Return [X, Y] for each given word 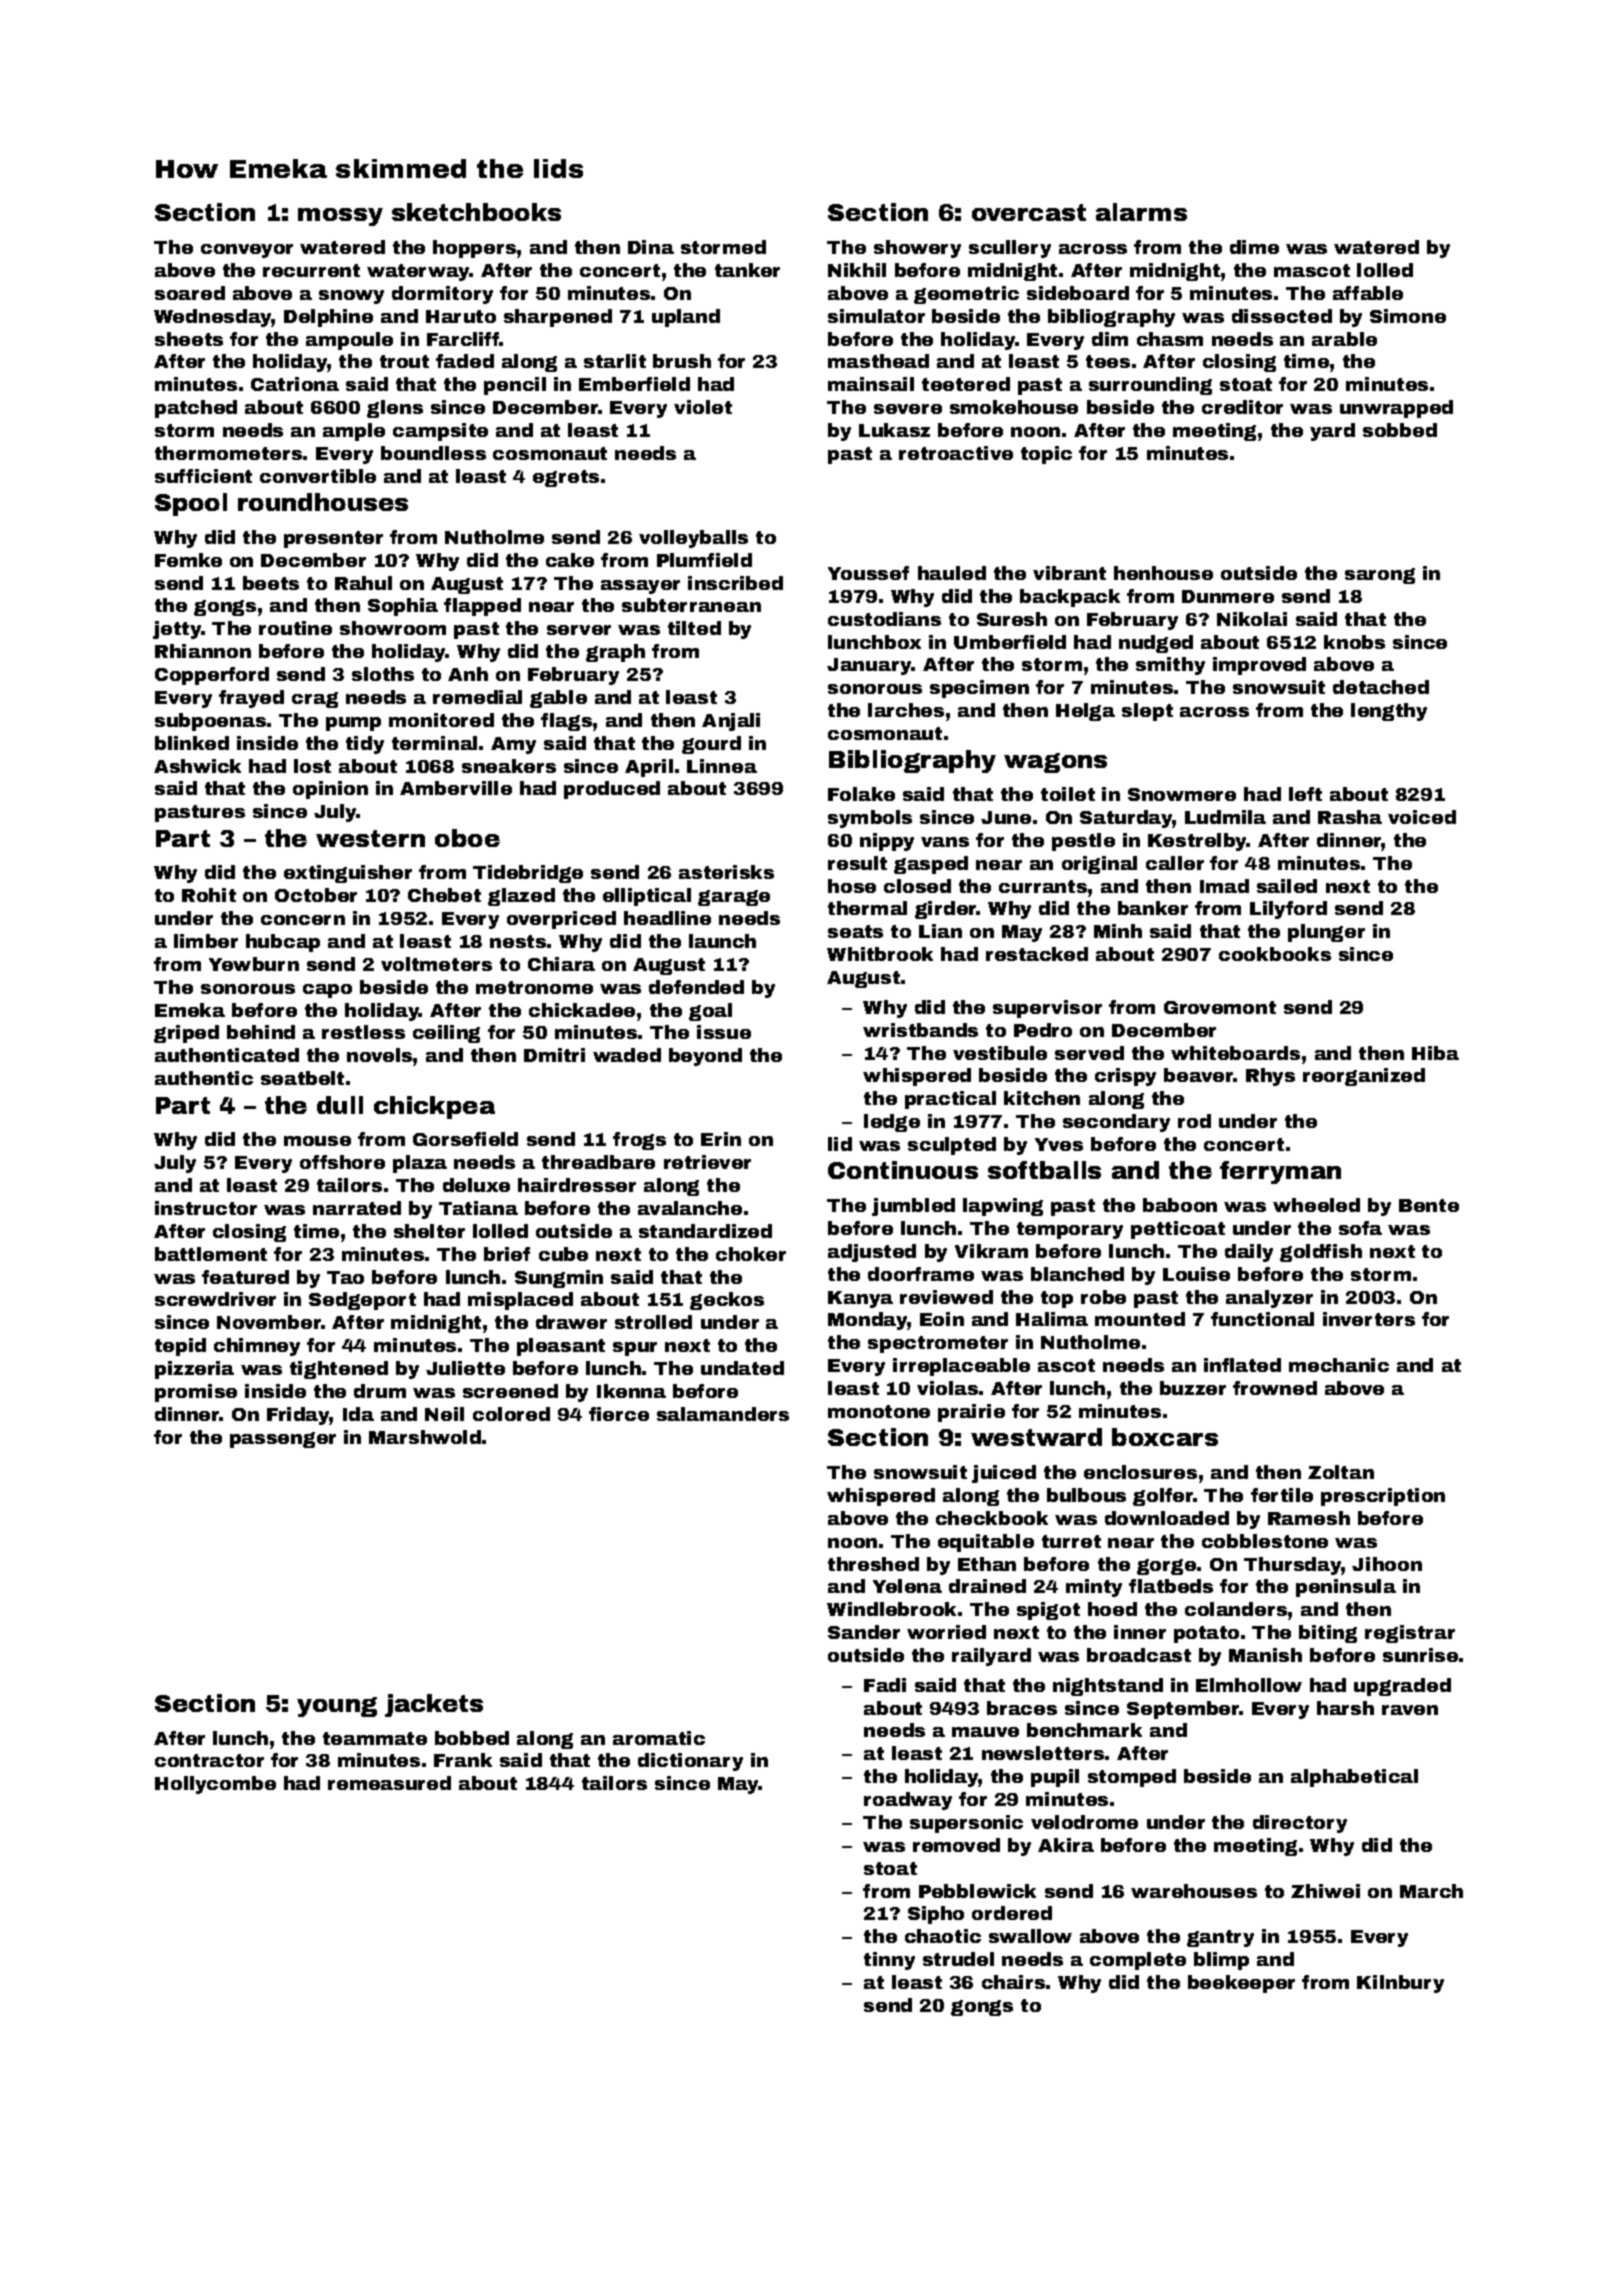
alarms [1141, 212]
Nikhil [857, 270]
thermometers [228, 453]
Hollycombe [215, 1785]
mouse [317, 1141]
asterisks [726, 872]
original [1099, 865]
